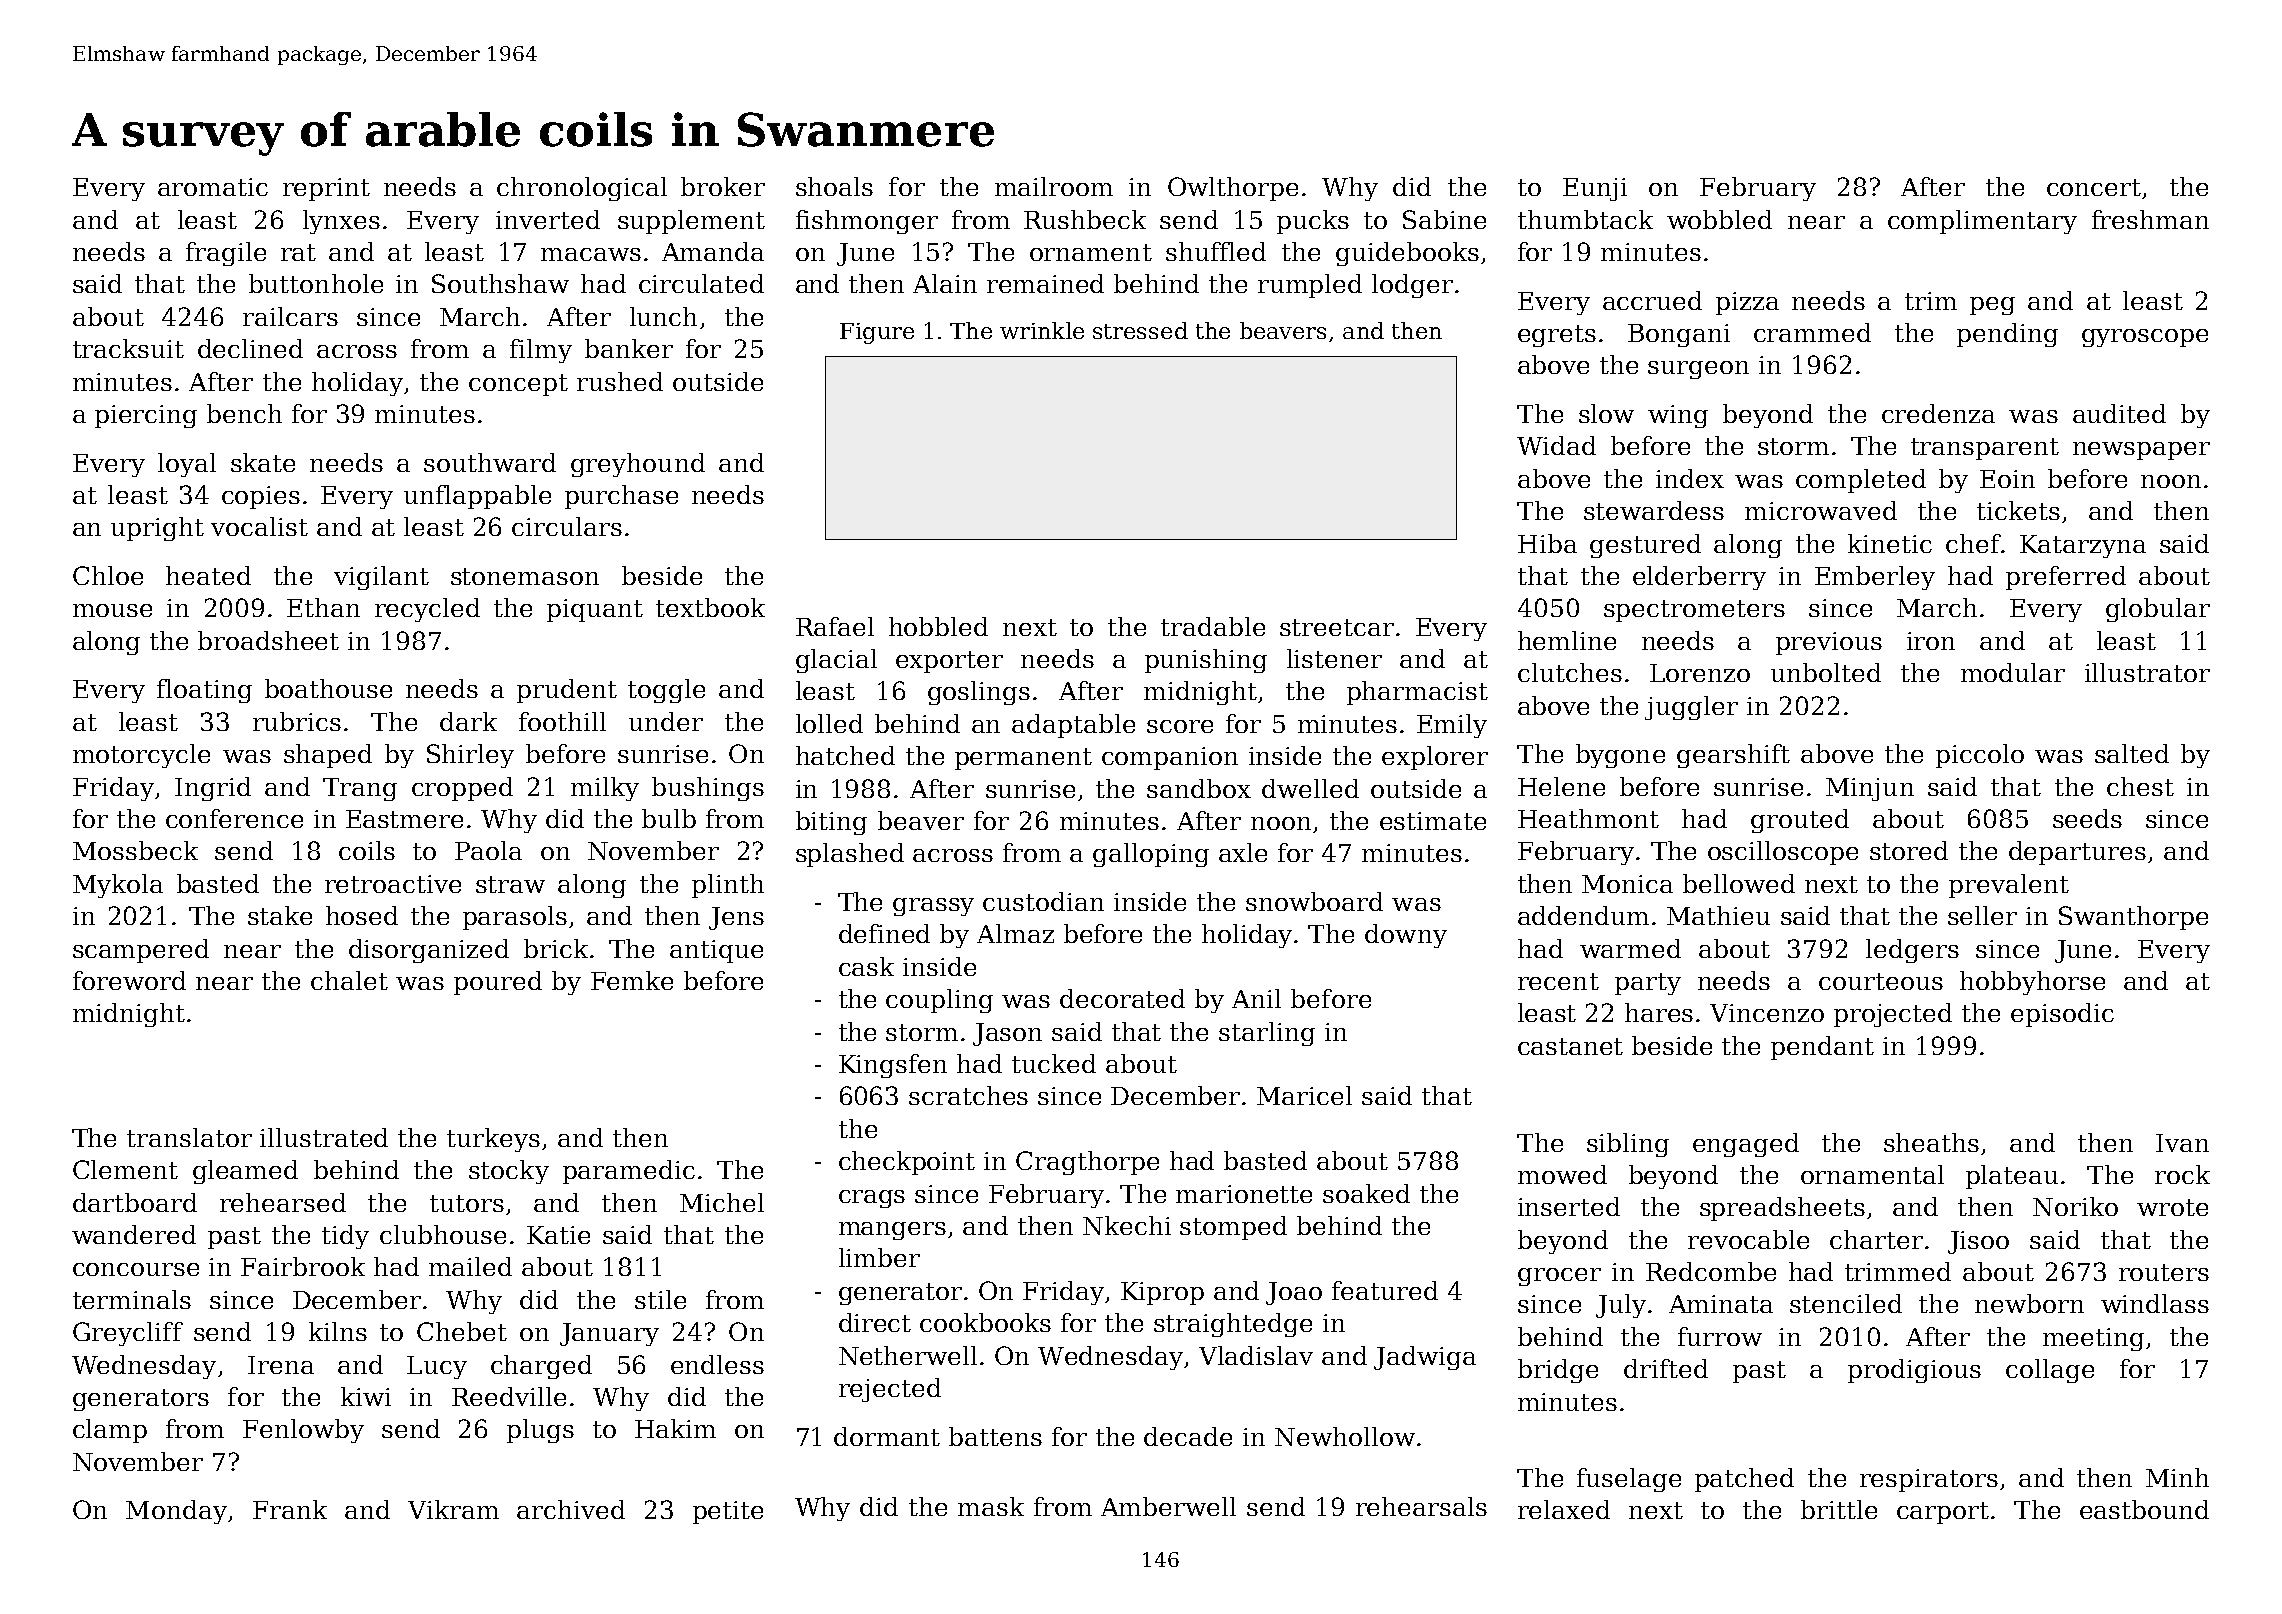 This document has width=2282, height=1614. Describe the element at coordinates (141, 756) in the document. I see `motorcycle` at that location.
